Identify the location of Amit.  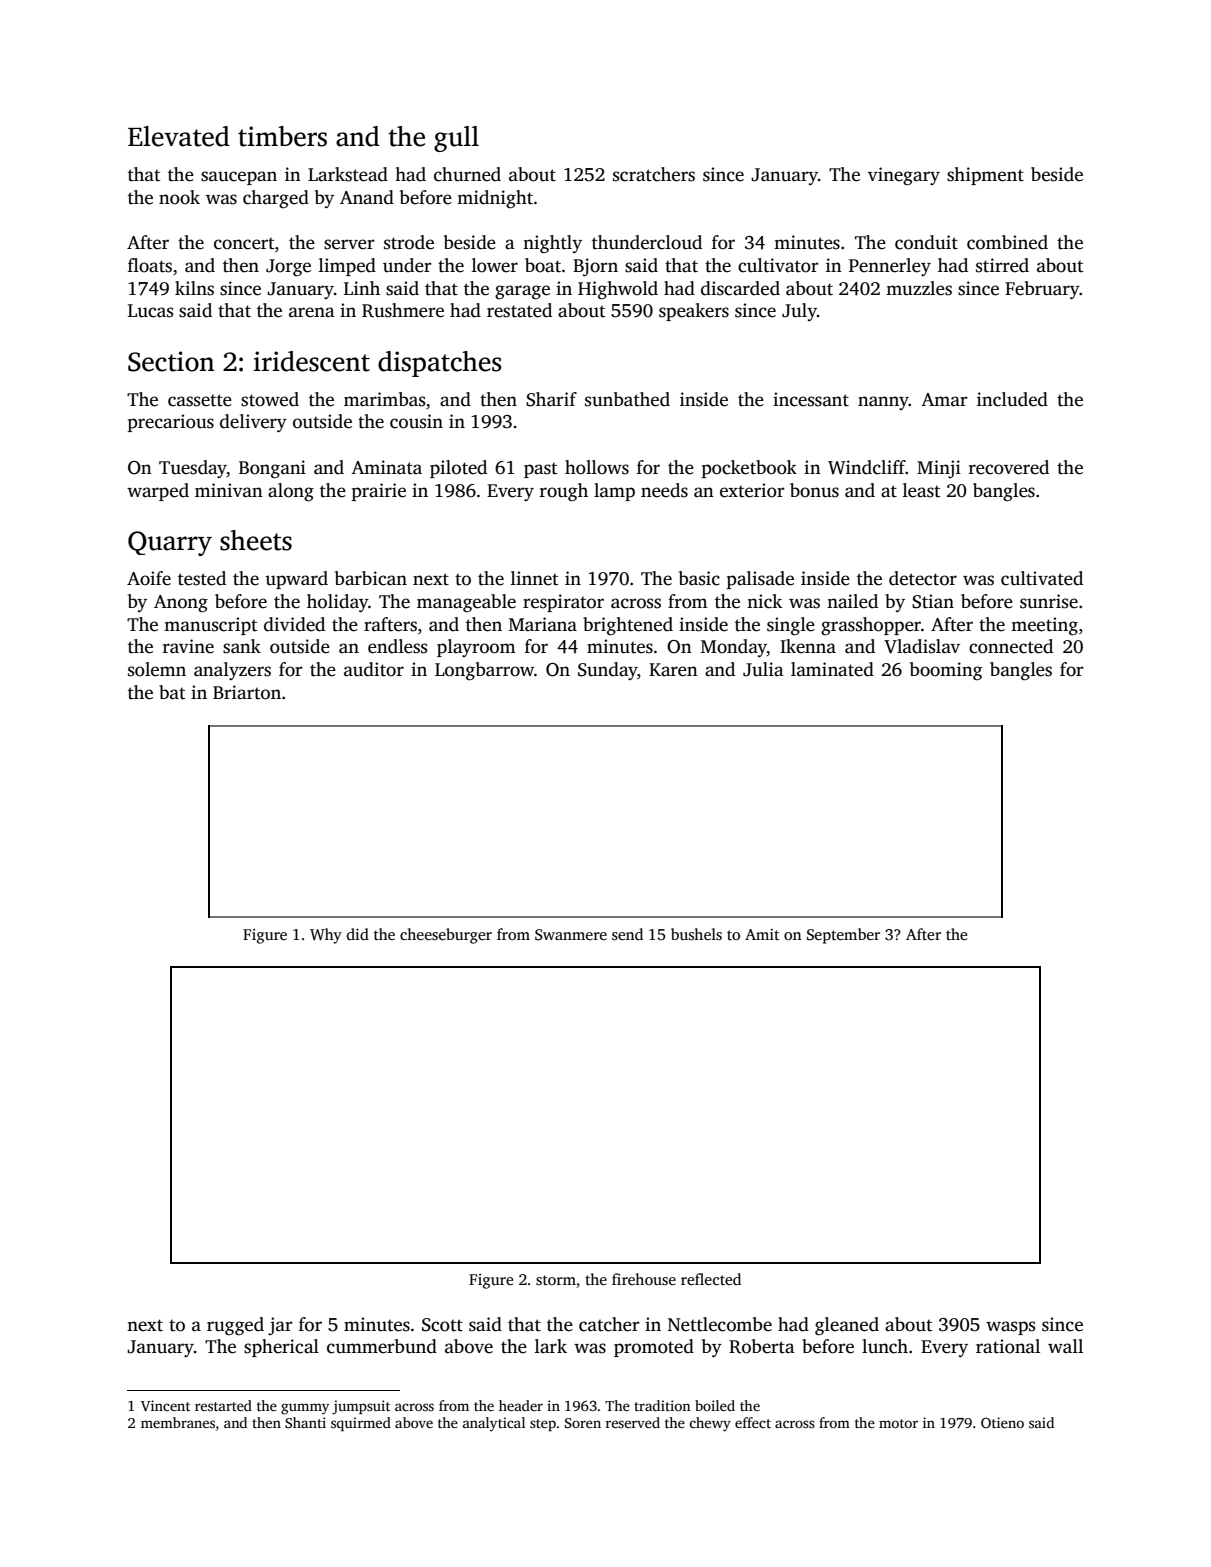
(762, 934).
